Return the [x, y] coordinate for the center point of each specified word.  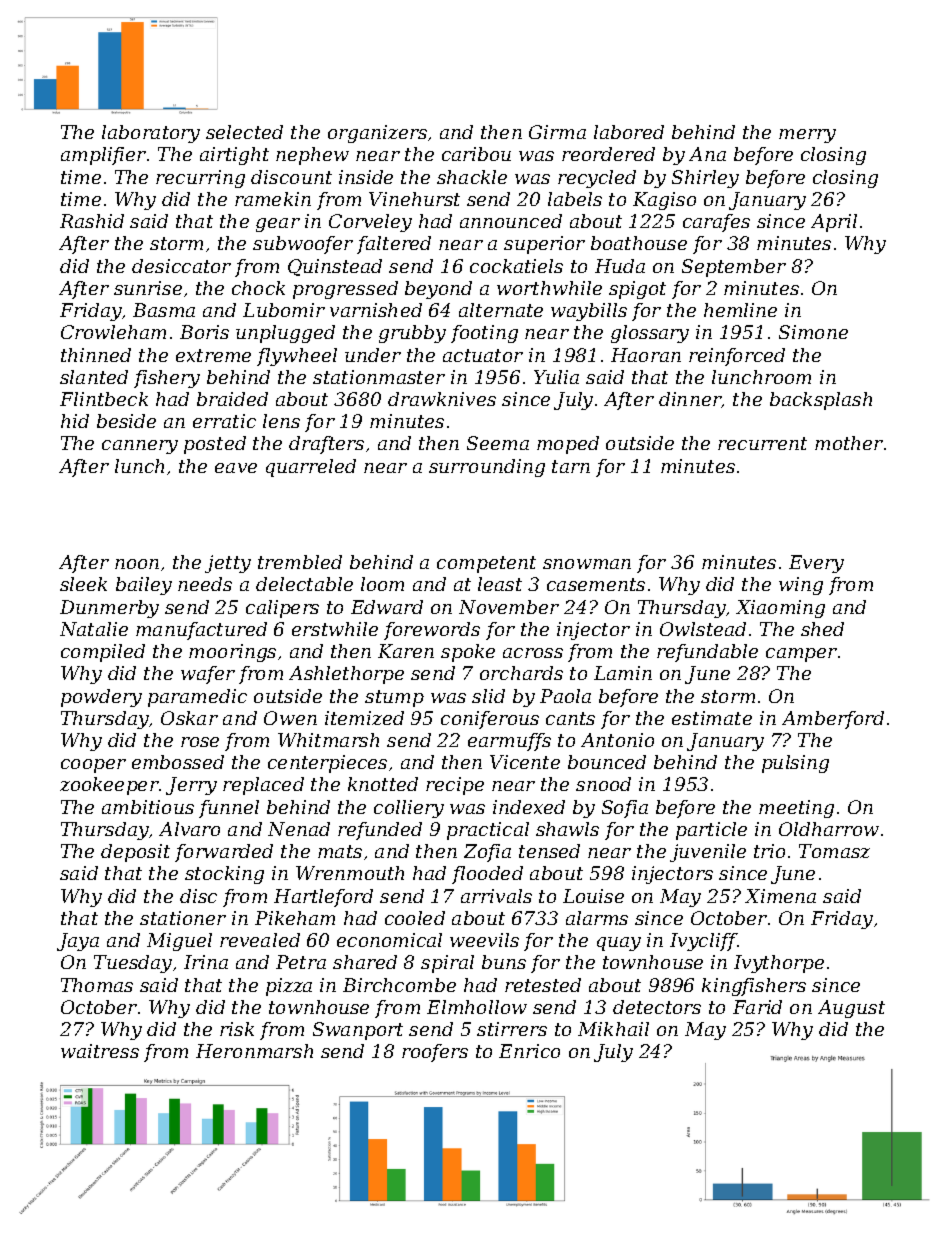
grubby [412, 334]
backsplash [821, 401]
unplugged [285, 334]
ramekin [273, 199]
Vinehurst [414, 199]
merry [807, 136]
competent [486, 564]
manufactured [201, 631]
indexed [529, 807]
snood [603, 784]
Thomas [97, 985]
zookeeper [109, 786]
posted [215, 445]
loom [382, 584]
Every [816, 564]
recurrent [762, 443]
